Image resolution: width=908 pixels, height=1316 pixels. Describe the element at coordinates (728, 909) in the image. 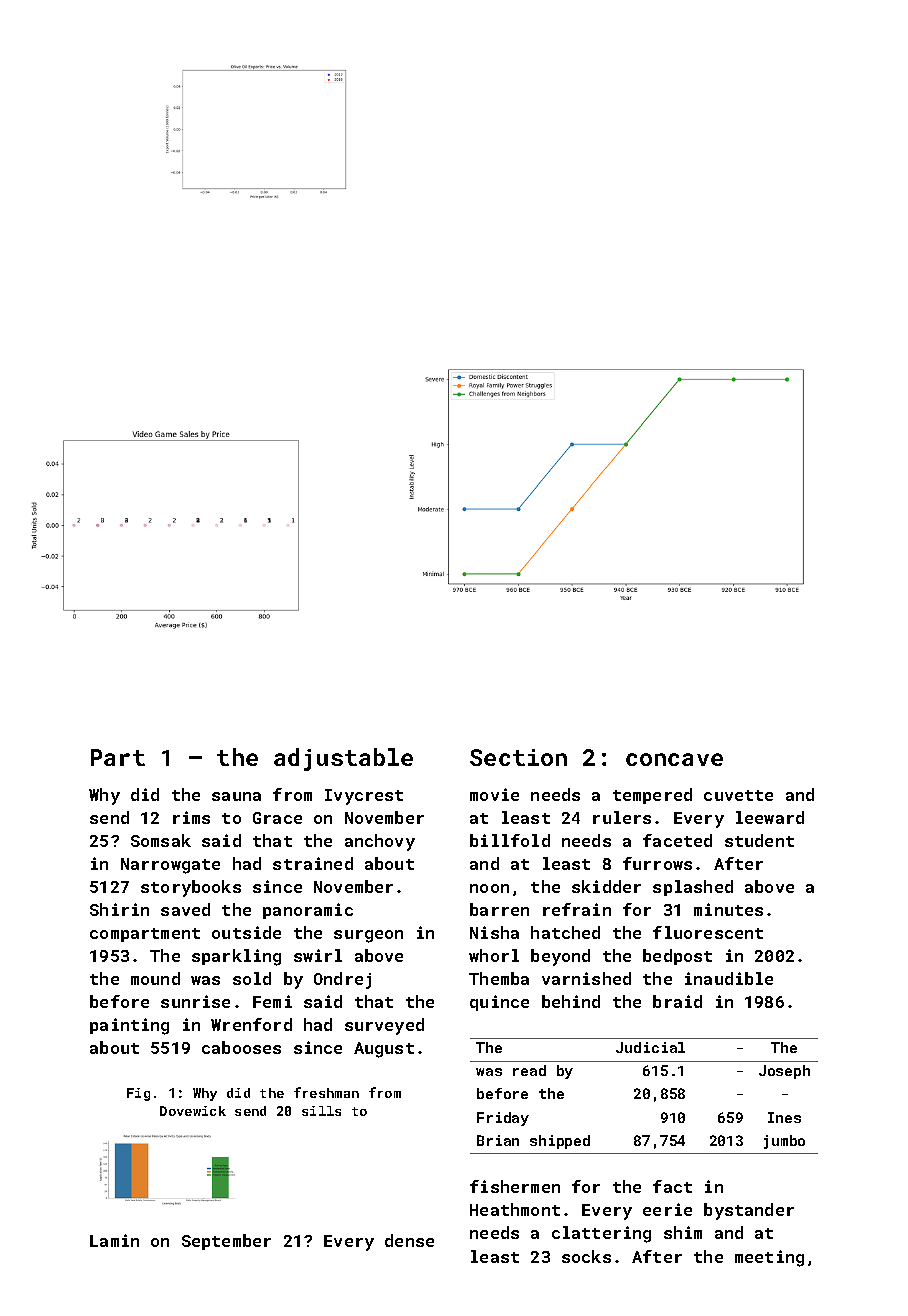

I see `minutes` at that location.
